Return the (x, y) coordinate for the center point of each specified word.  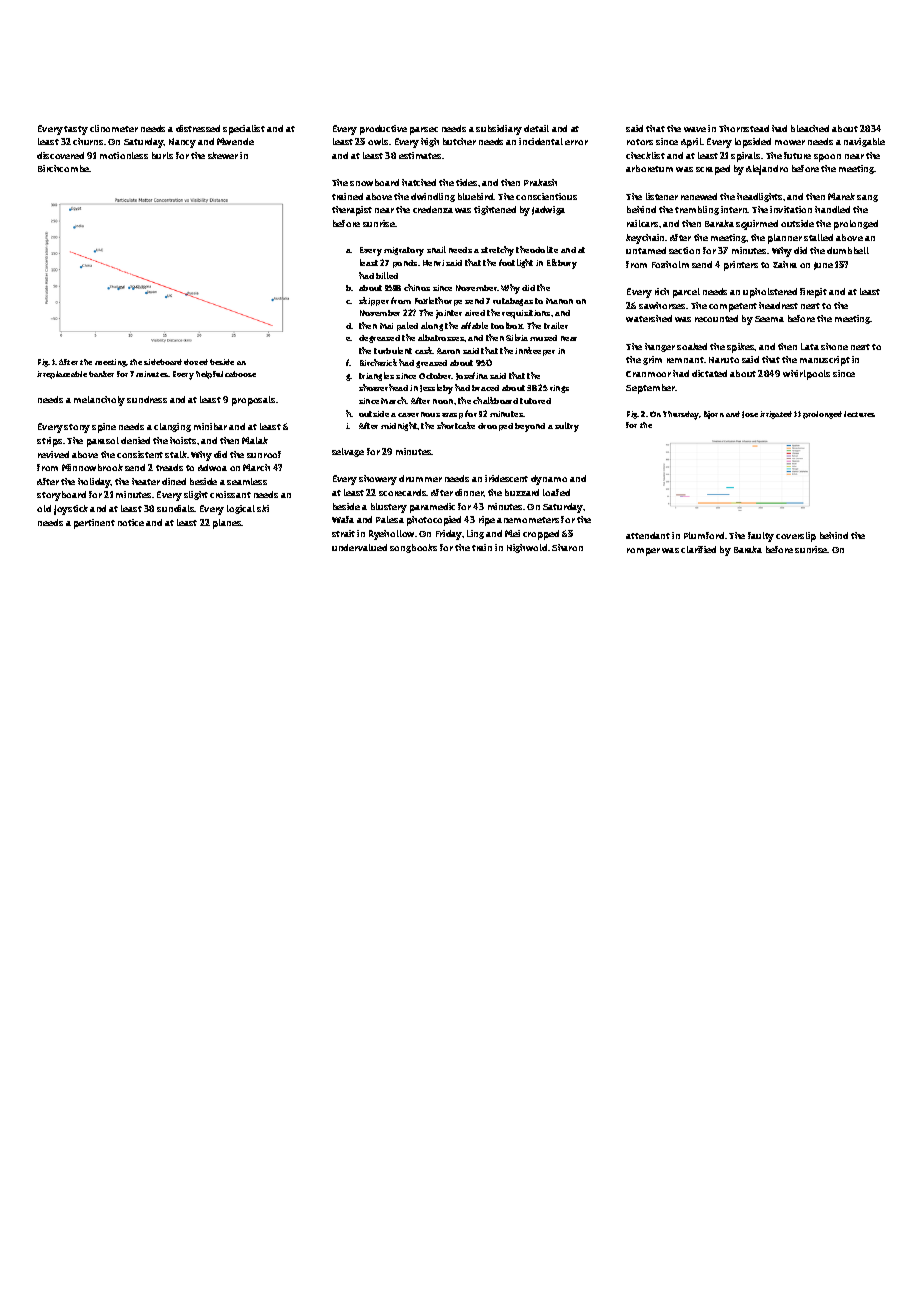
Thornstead (744, 128)
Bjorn (714, 415)
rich (662, 291)
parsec (424, 131)
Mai (386, 326)
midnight (399, 426)
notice (131, 522)
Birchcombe (64, 168)
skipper (374, 301)
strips (49, 442)
